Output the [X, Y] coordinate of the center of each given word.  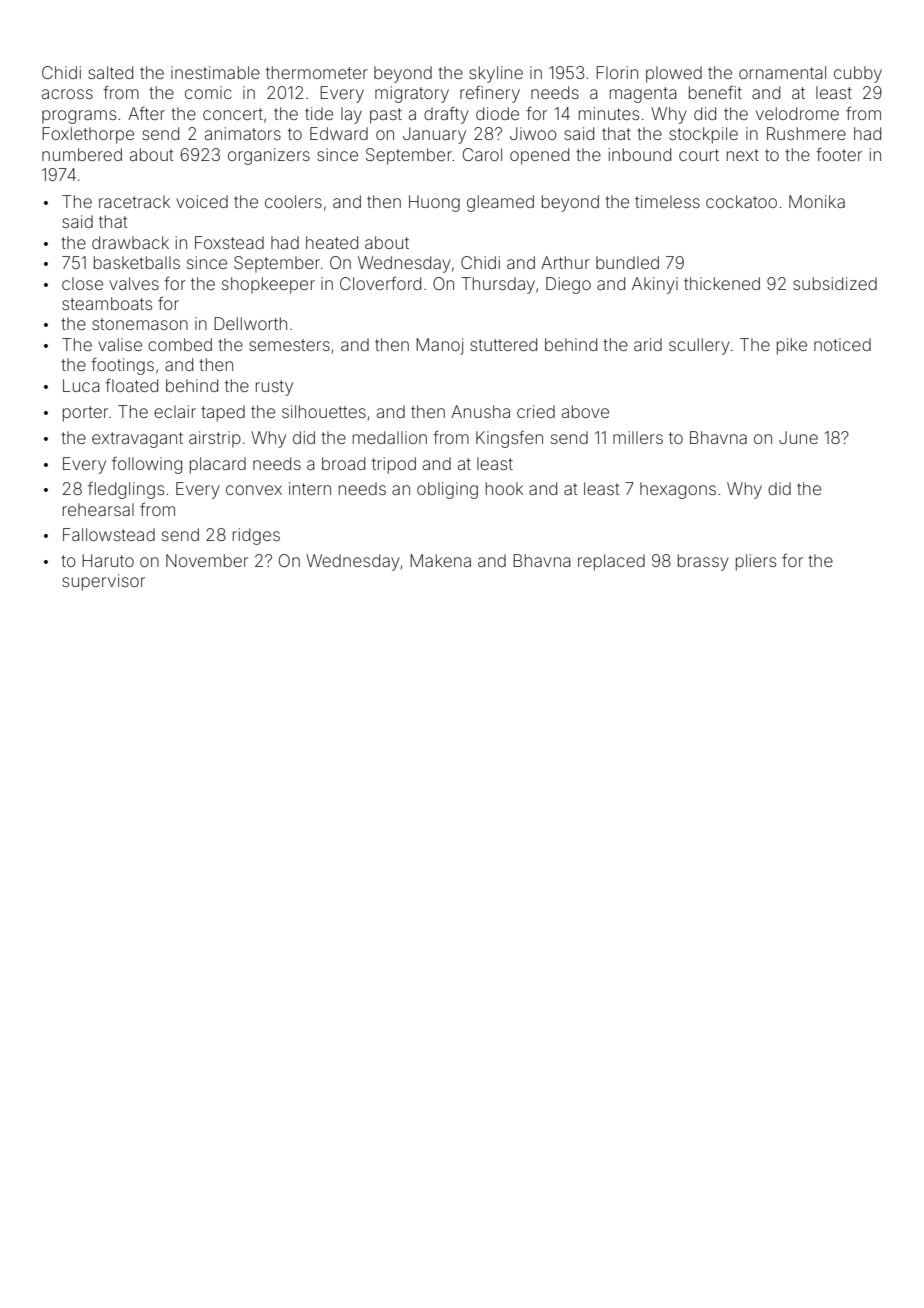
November [207, 560]
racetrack [134, 201]
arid [648, 344]
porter [85, 414]
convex [254, 490]
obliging [447, 490]
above [585, 411]
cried [536, 411]
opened [539, 156]
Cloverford [380, 283]
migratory [412, 94]
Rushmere [806, 133]
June [798, 437]
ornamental [782, 72]
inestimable [215, 72]
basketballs [137, 262]
